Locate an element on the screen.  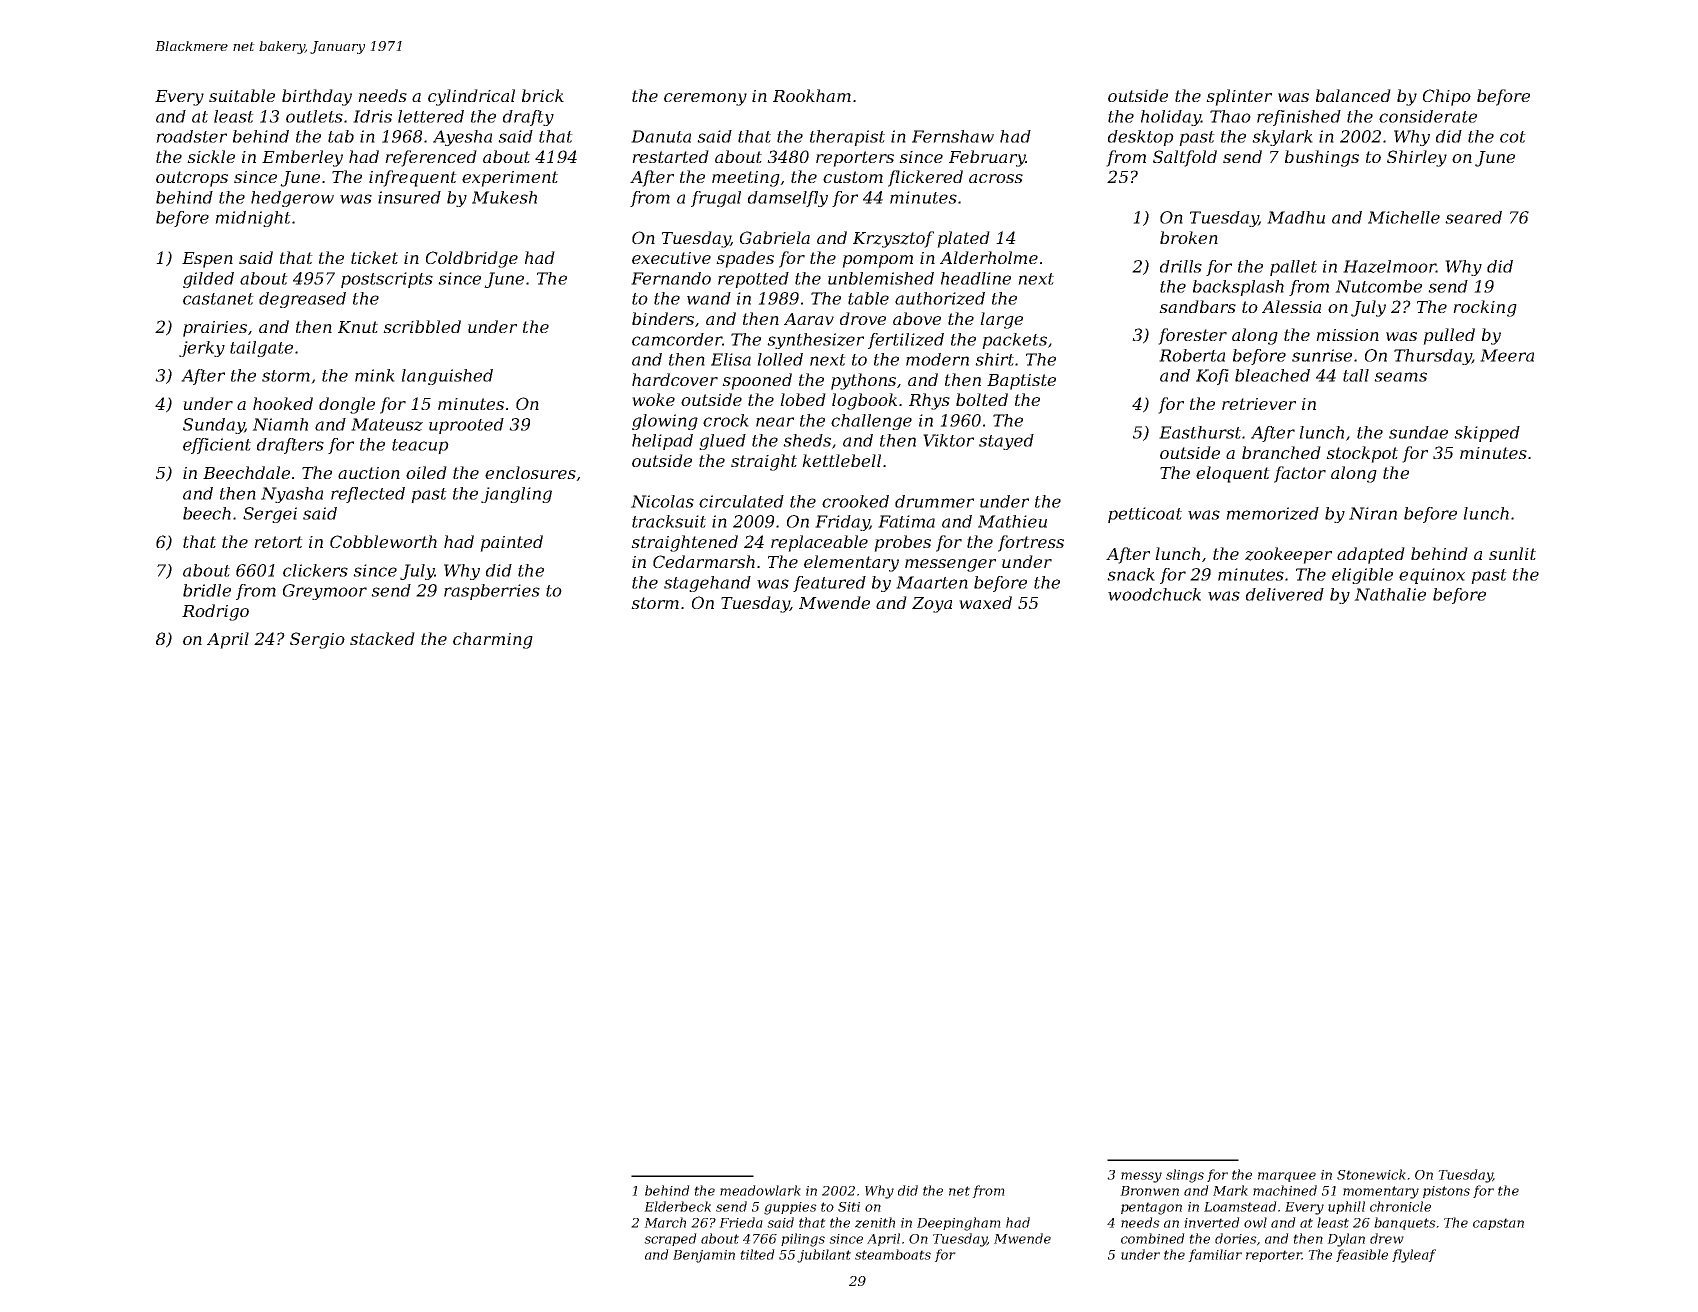
Chipo is located at coordinates (1447, 97).
